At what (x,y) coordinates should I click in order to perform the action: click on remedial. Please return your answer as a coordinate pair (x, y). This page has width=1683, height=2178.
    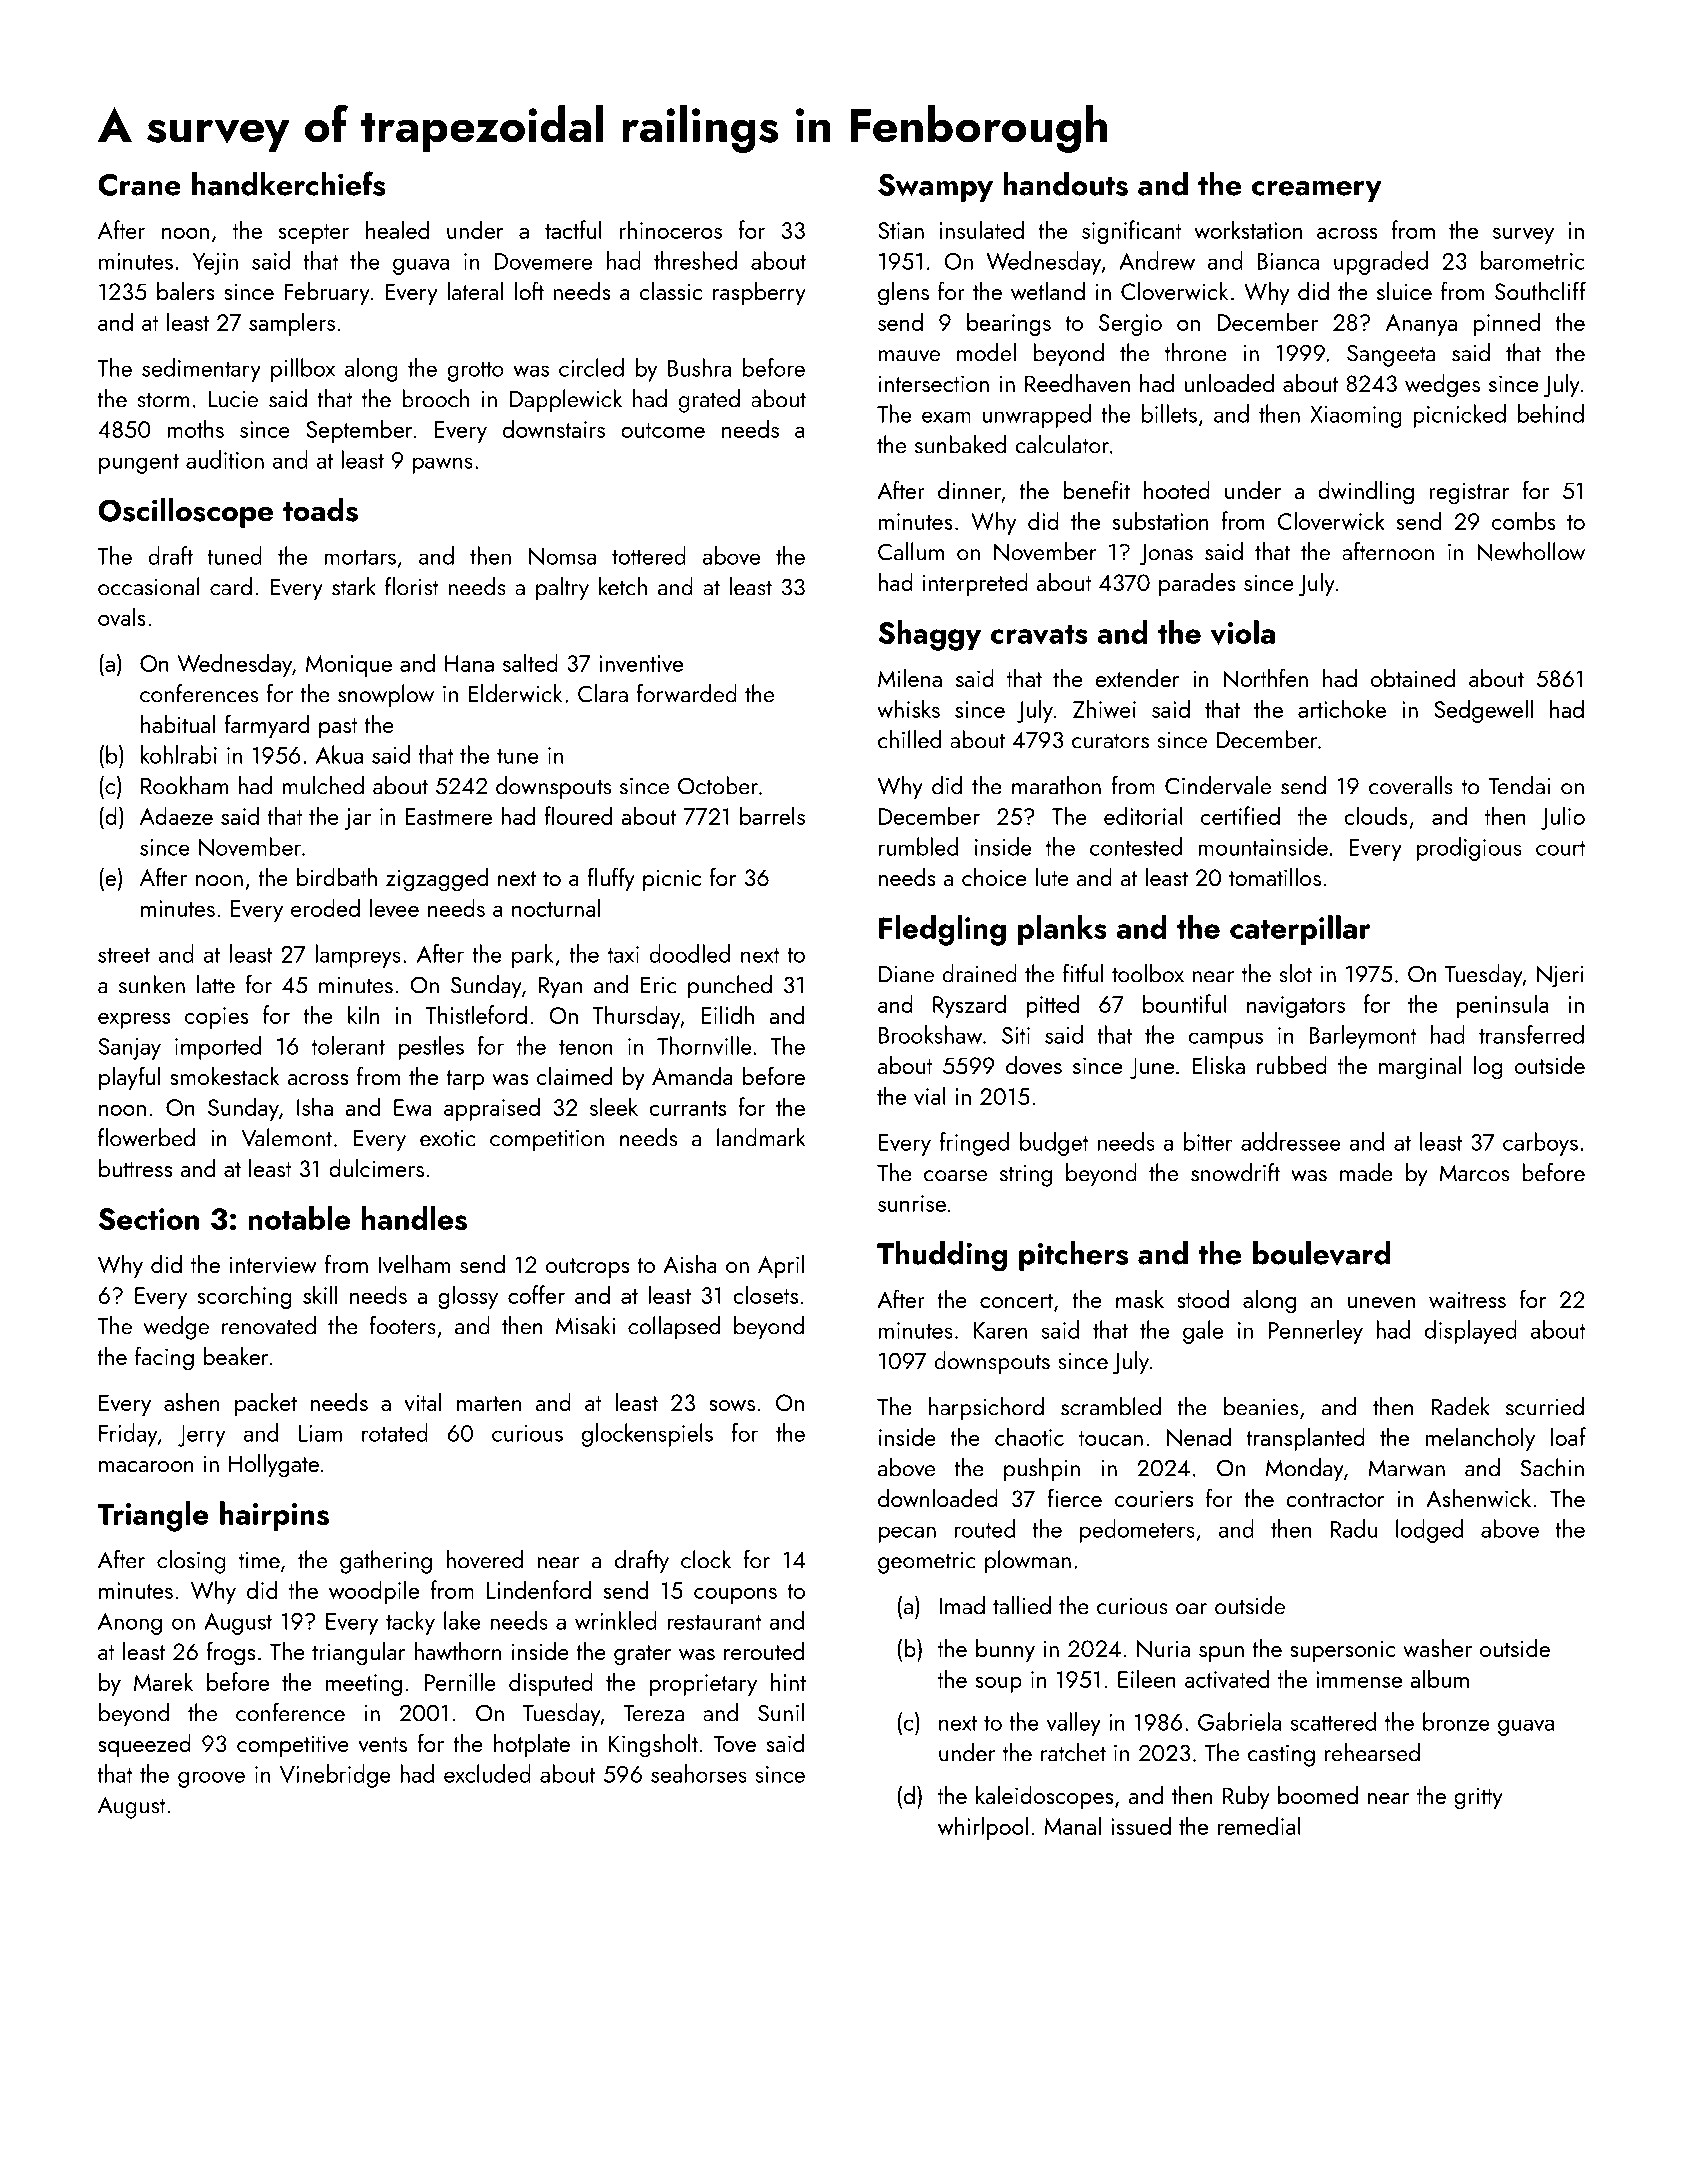
    Looking at the image, I should click on (1259, 1825).
